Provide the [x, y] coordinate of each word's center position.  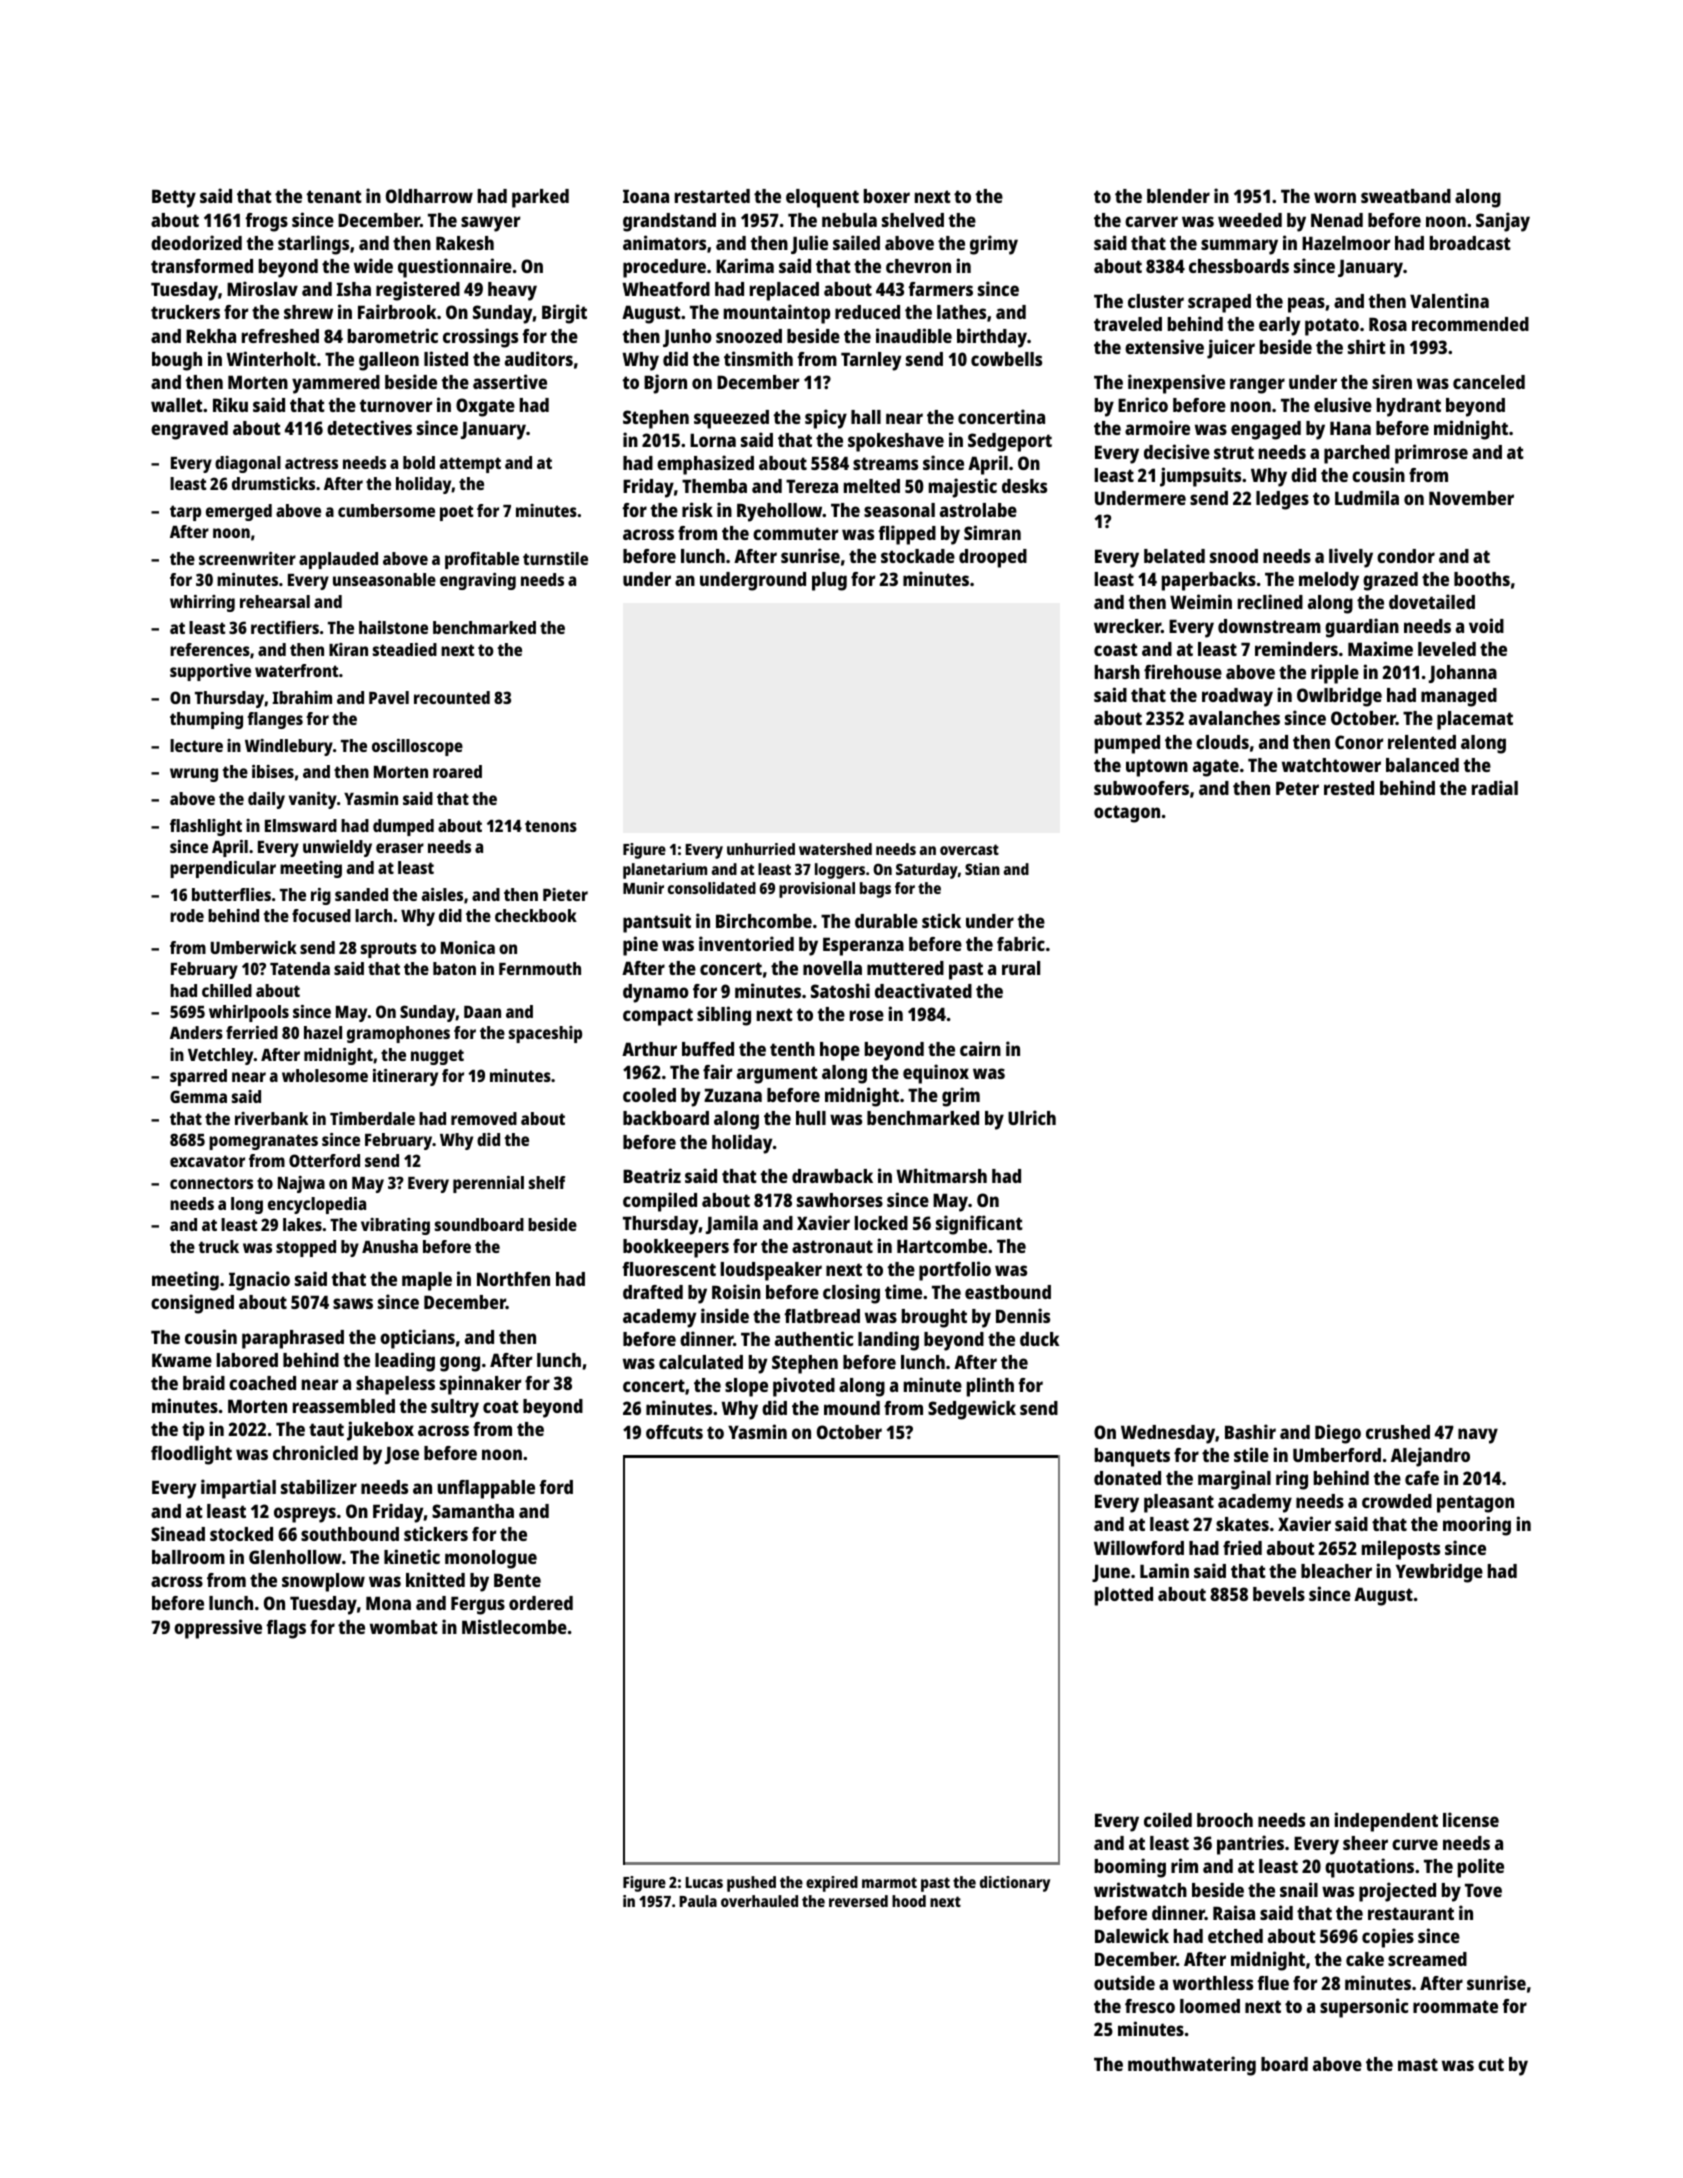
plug [829, 581]
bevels [1279, 1594]
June [1111, 1573]
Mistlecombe [514, 1626]
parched [1357, 454]
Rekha [211, 336]
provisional [817, 890]
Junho [687, 338]
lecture [196, 745]
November [1471, 498]
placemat [1475, 720]
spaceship [545, 1034]
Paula [698, 1901]
